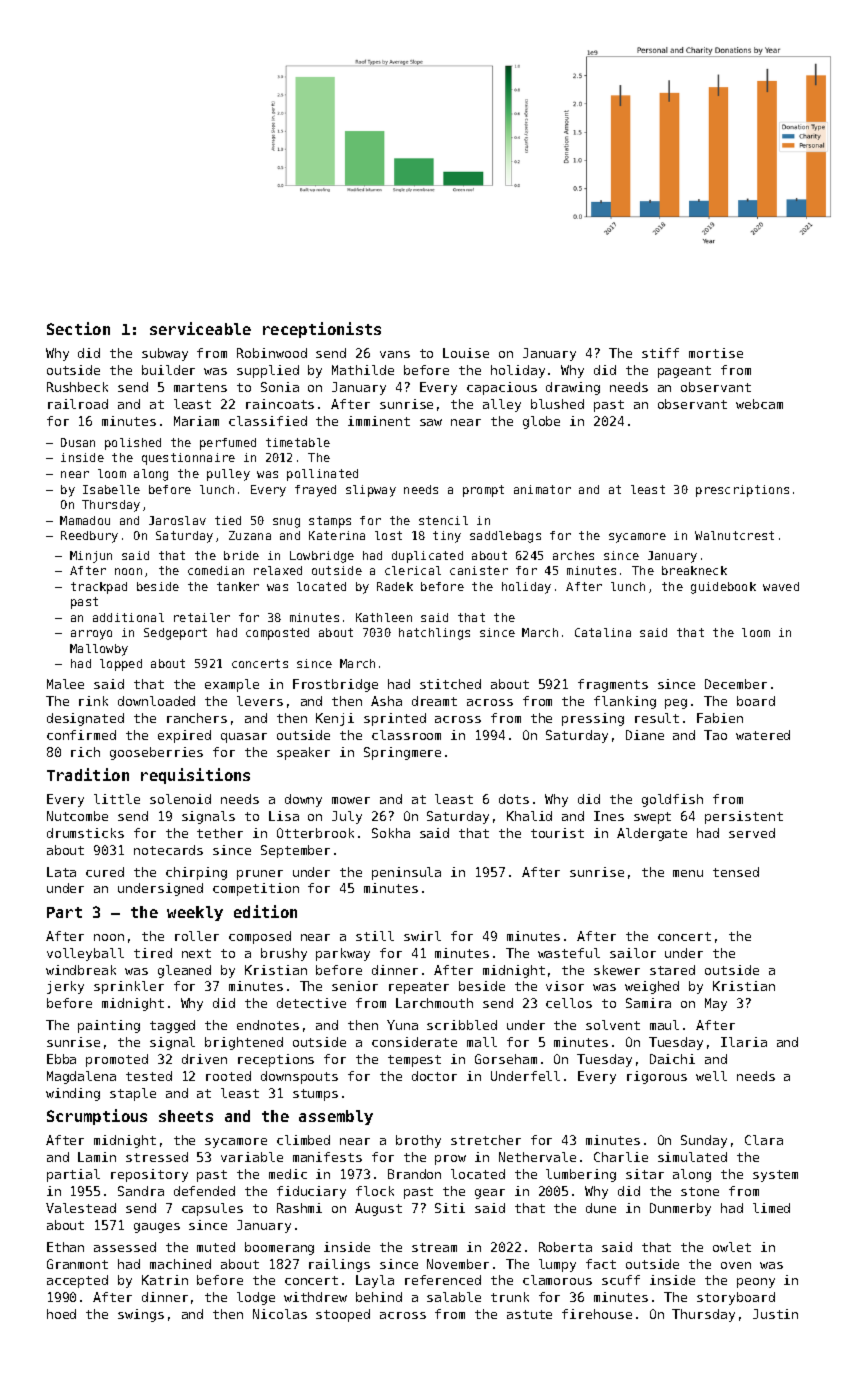 This document has height=1400, width=849. What do you see at coordinates (141, 1315) in the document?
I see `swings` at bounding box center [141, 1315].
